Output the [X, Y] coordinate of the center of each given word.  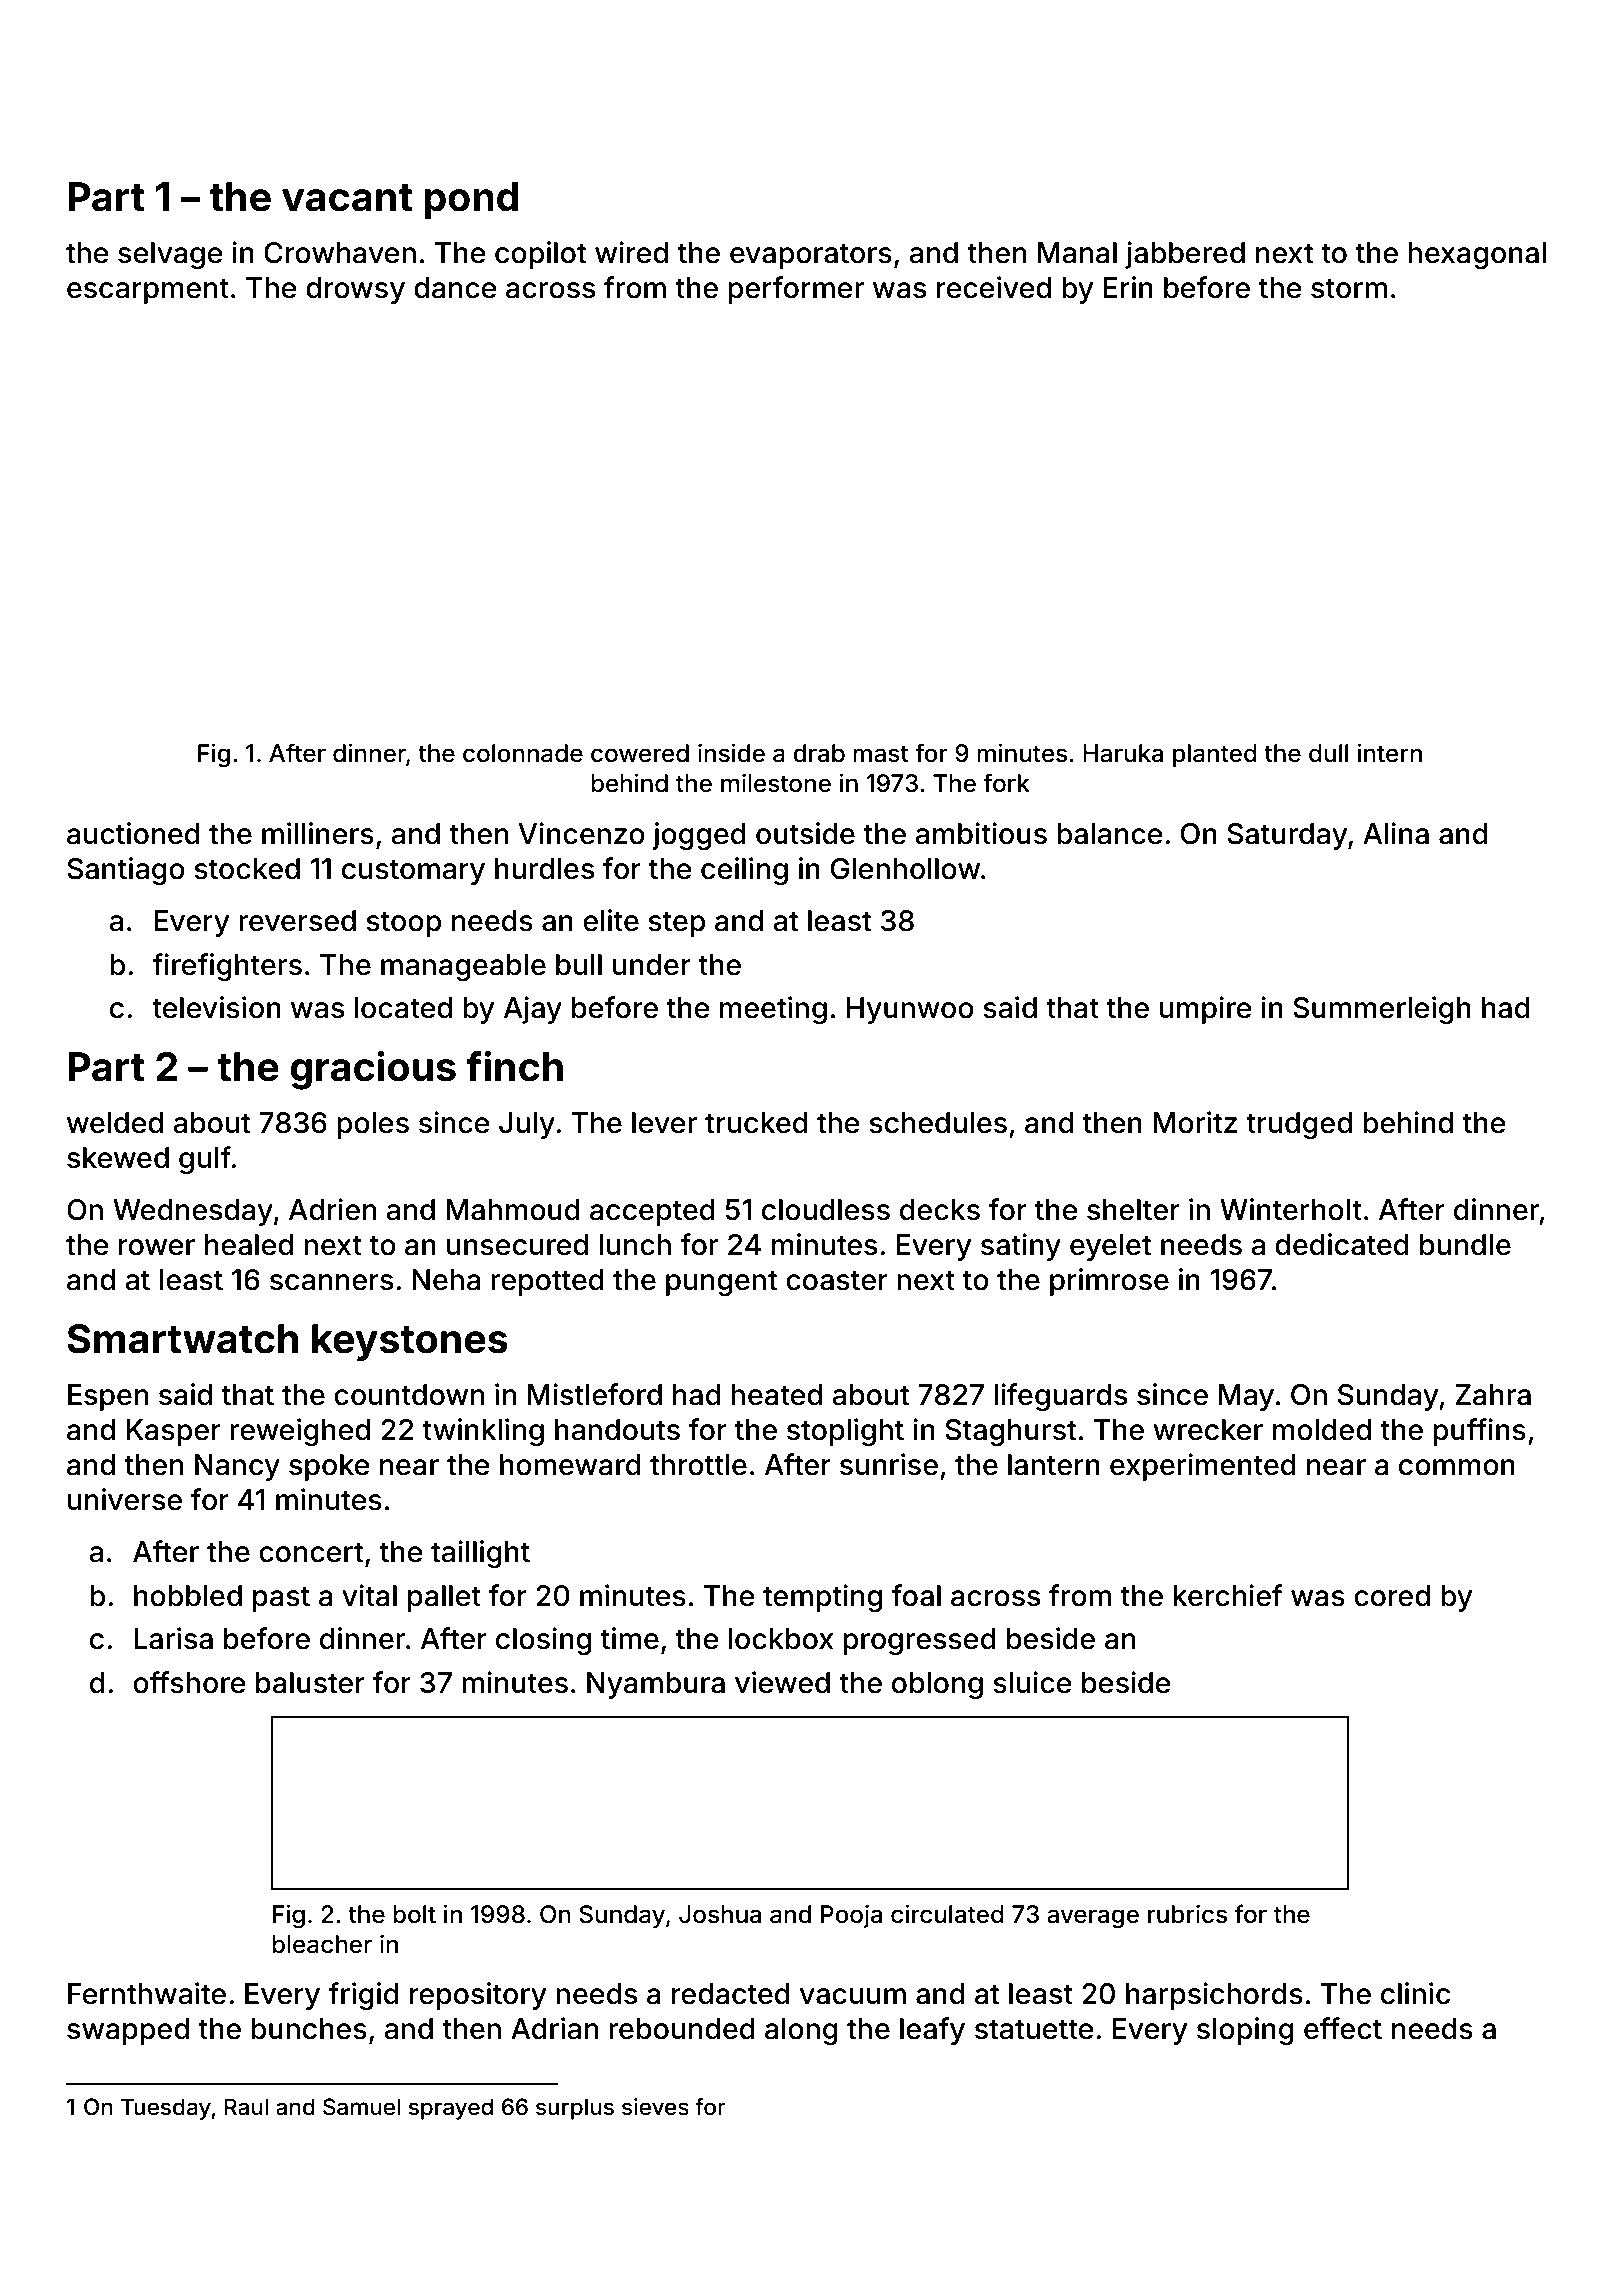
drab [819, 753]
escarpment [148, 291]
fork [1006, 783]
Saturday [1287, 836]
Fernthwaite [147, 1993]
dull [1328, 753]
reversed [297, 921]
